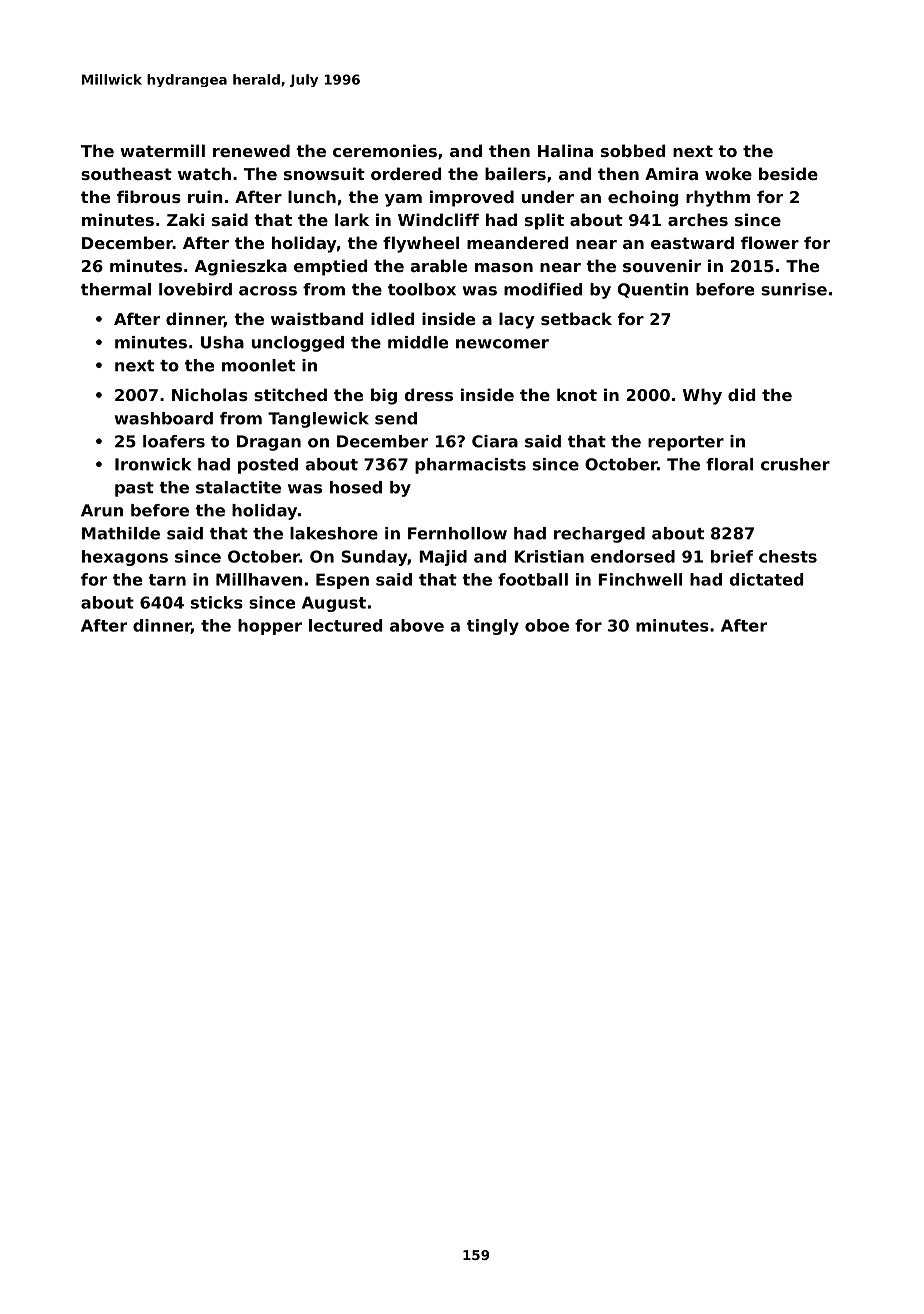 Image resolution: width=924 pixels, height=1314 pixels. What do you see at coordinates (385, 150) in the screenshot?
I see `ceremonies` at bounding box center [385, 150].
